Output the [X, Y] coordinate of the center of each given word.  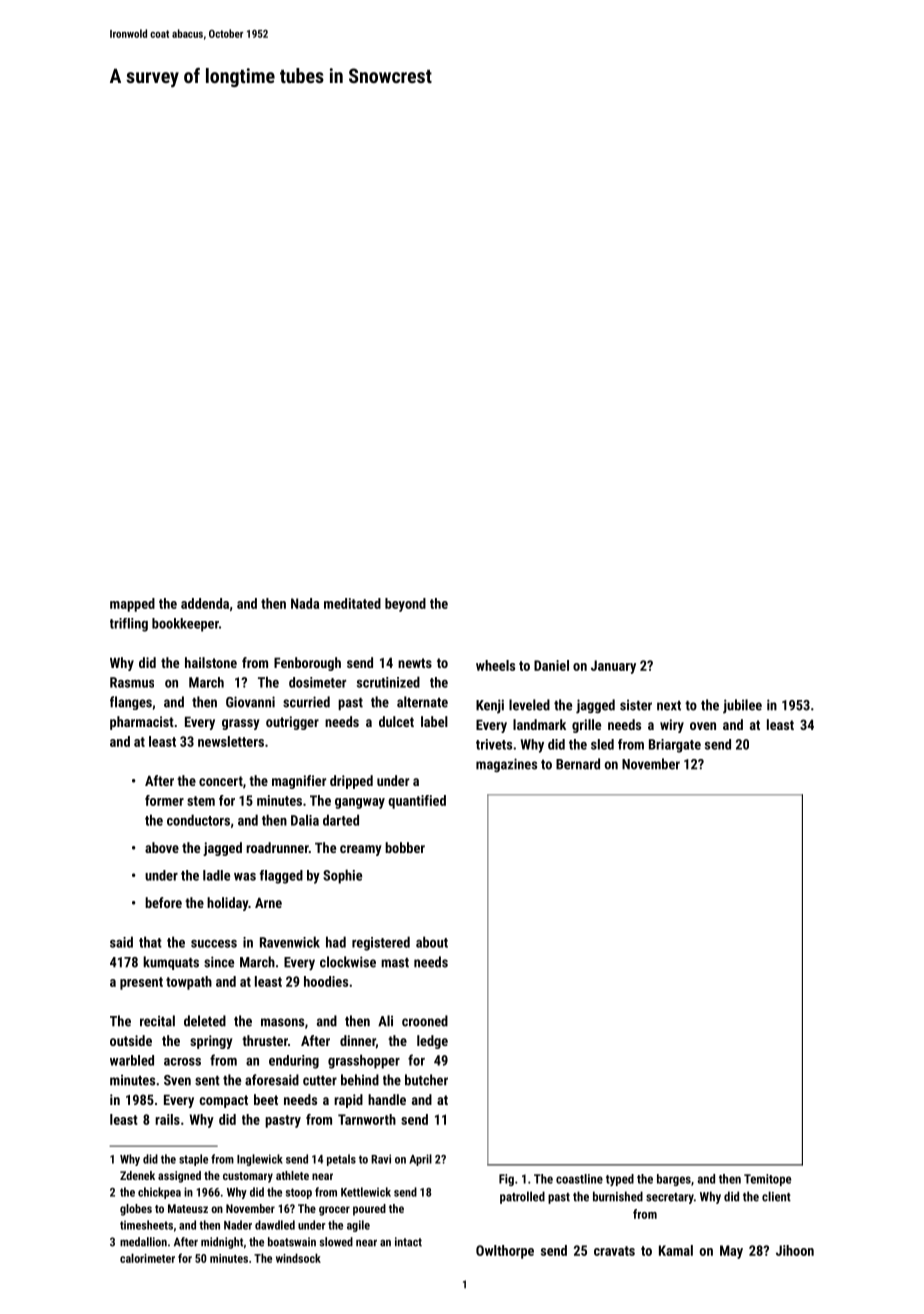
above [162, 847]
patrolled [522, 1197]
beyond [405, 605]
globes [136, 1210]
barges [674, 1180]
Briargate [675, 746]
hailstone [211, 662]
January [613, 667]
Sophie [342, 876]
